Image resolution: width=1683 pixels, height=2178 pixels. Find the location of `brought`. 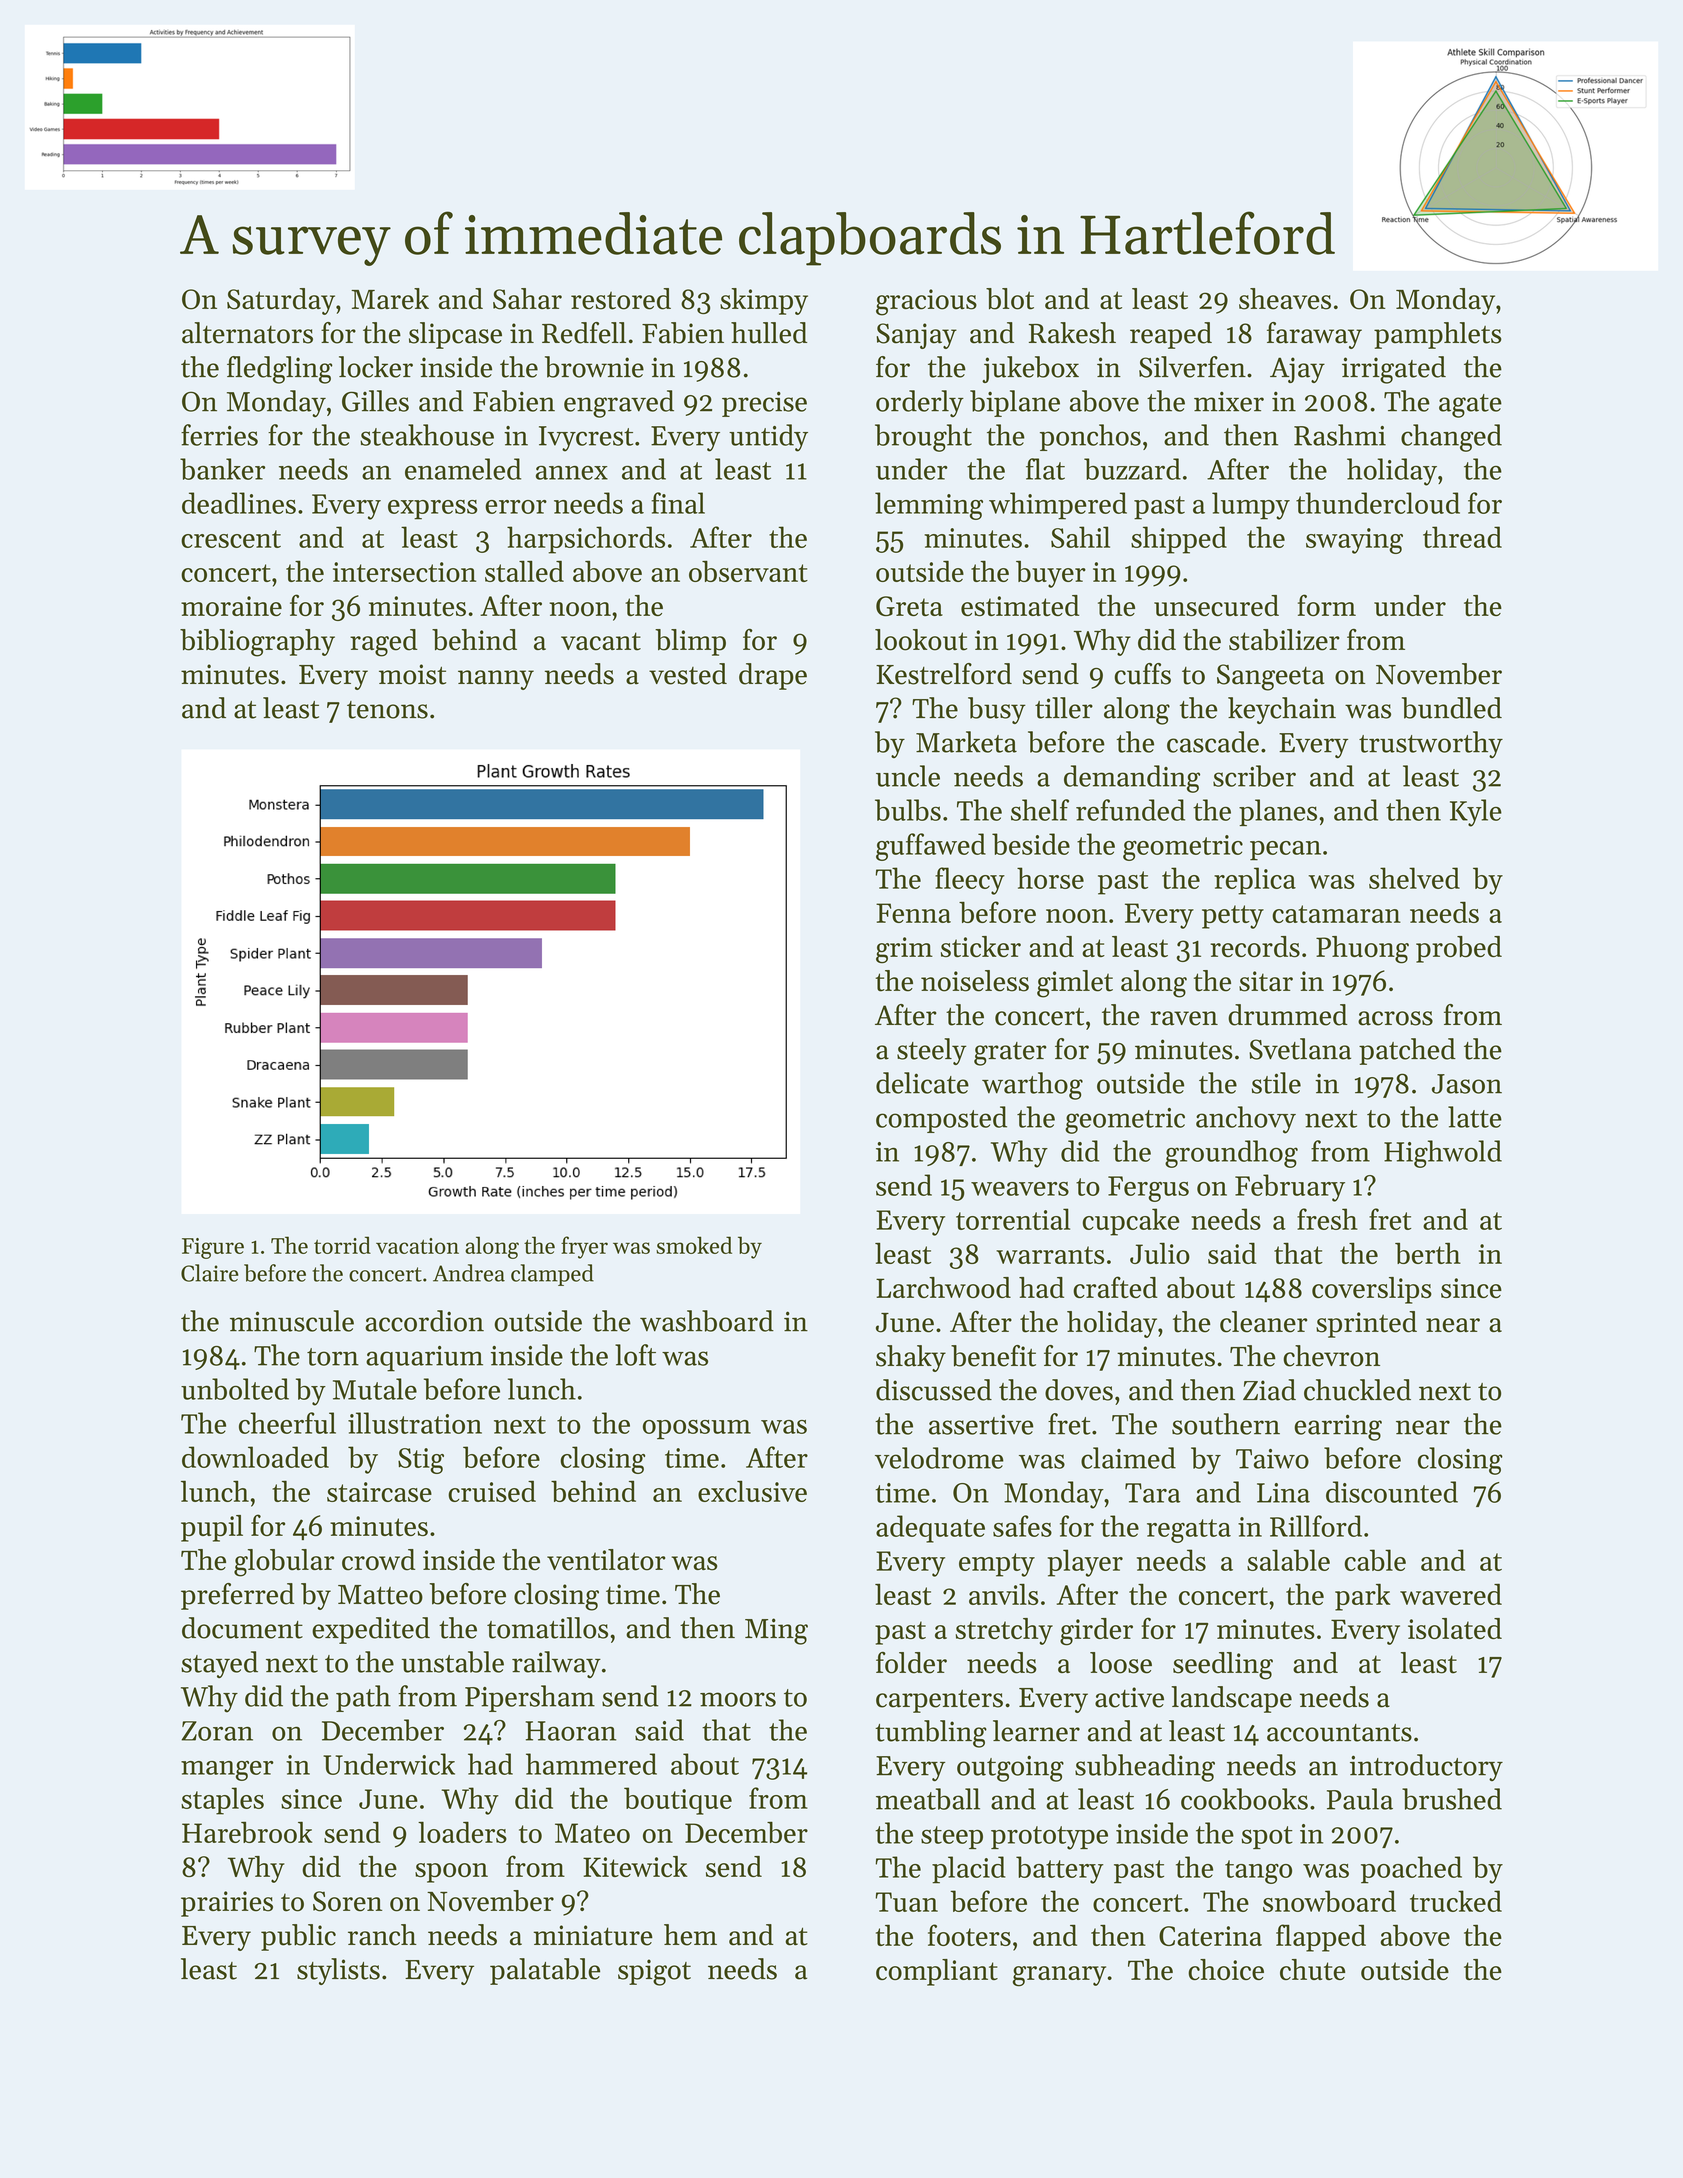

brought is located at coordinates (923, 438).
